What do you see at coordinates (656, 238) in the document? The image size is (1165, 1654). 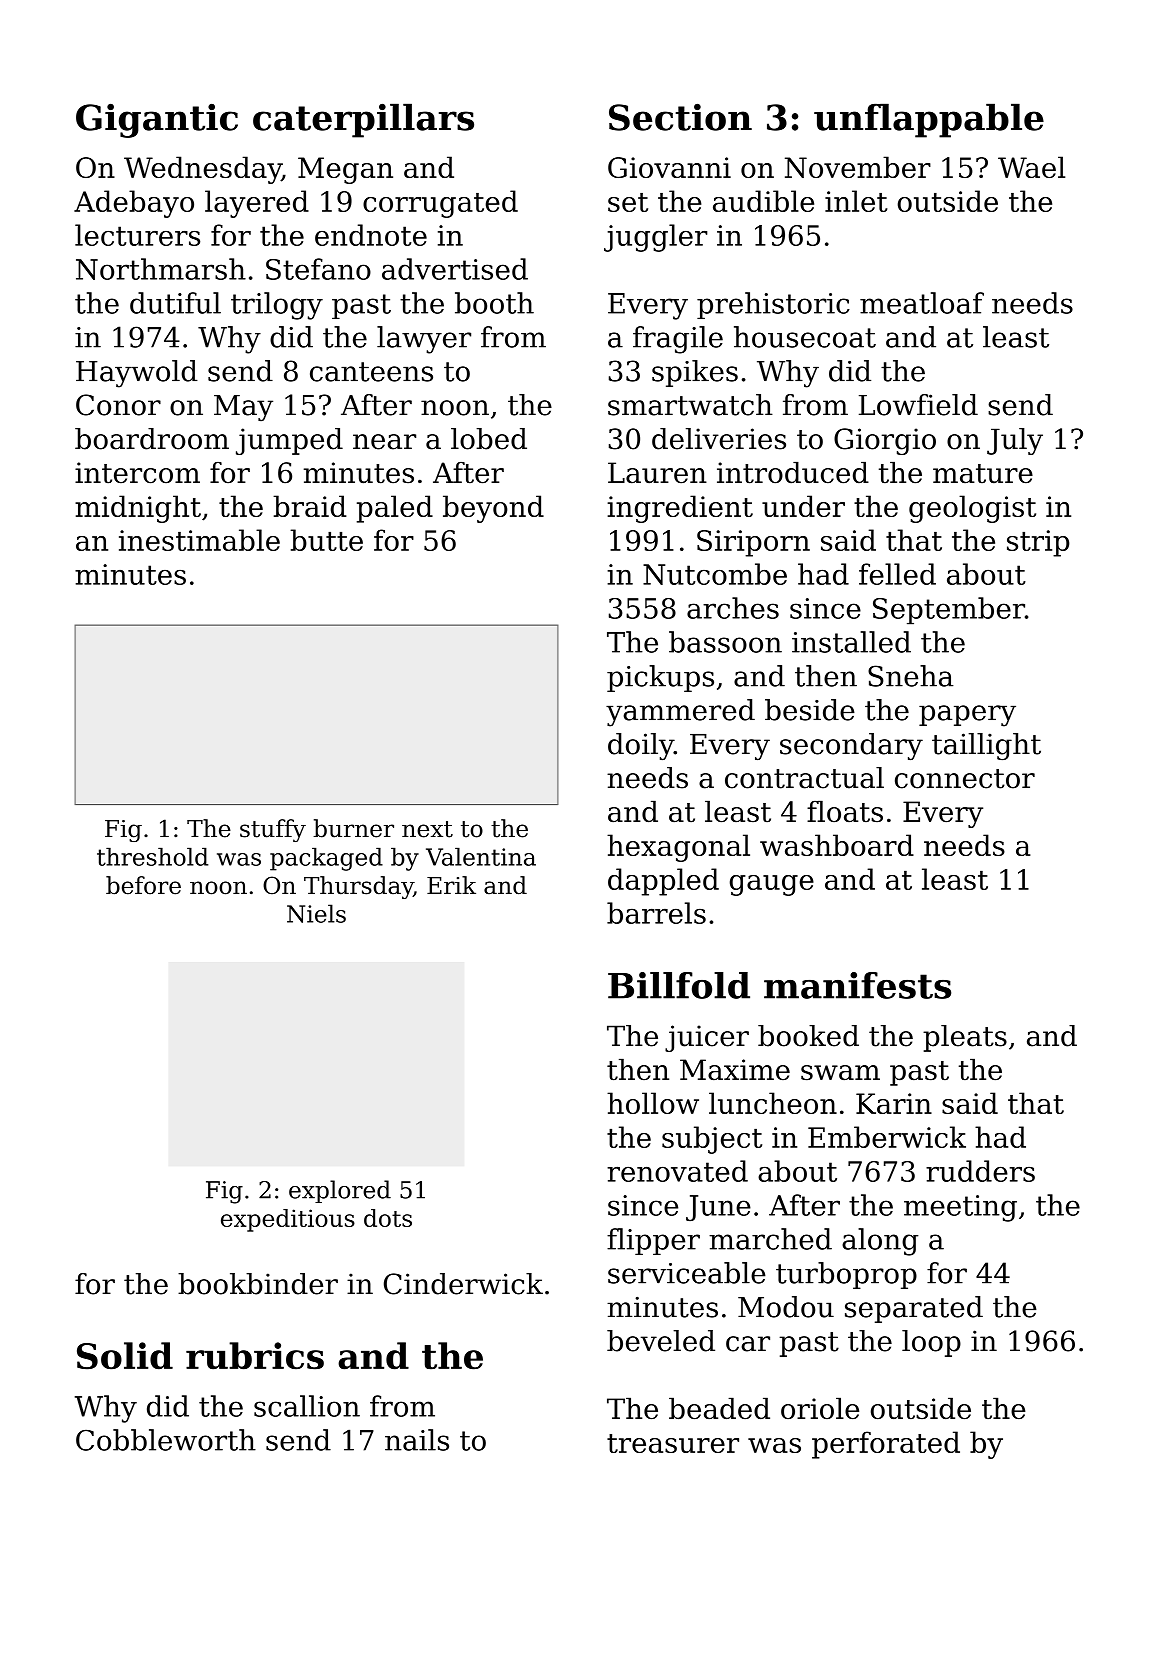 I see `juggler` at bounding box center [656, 238].
